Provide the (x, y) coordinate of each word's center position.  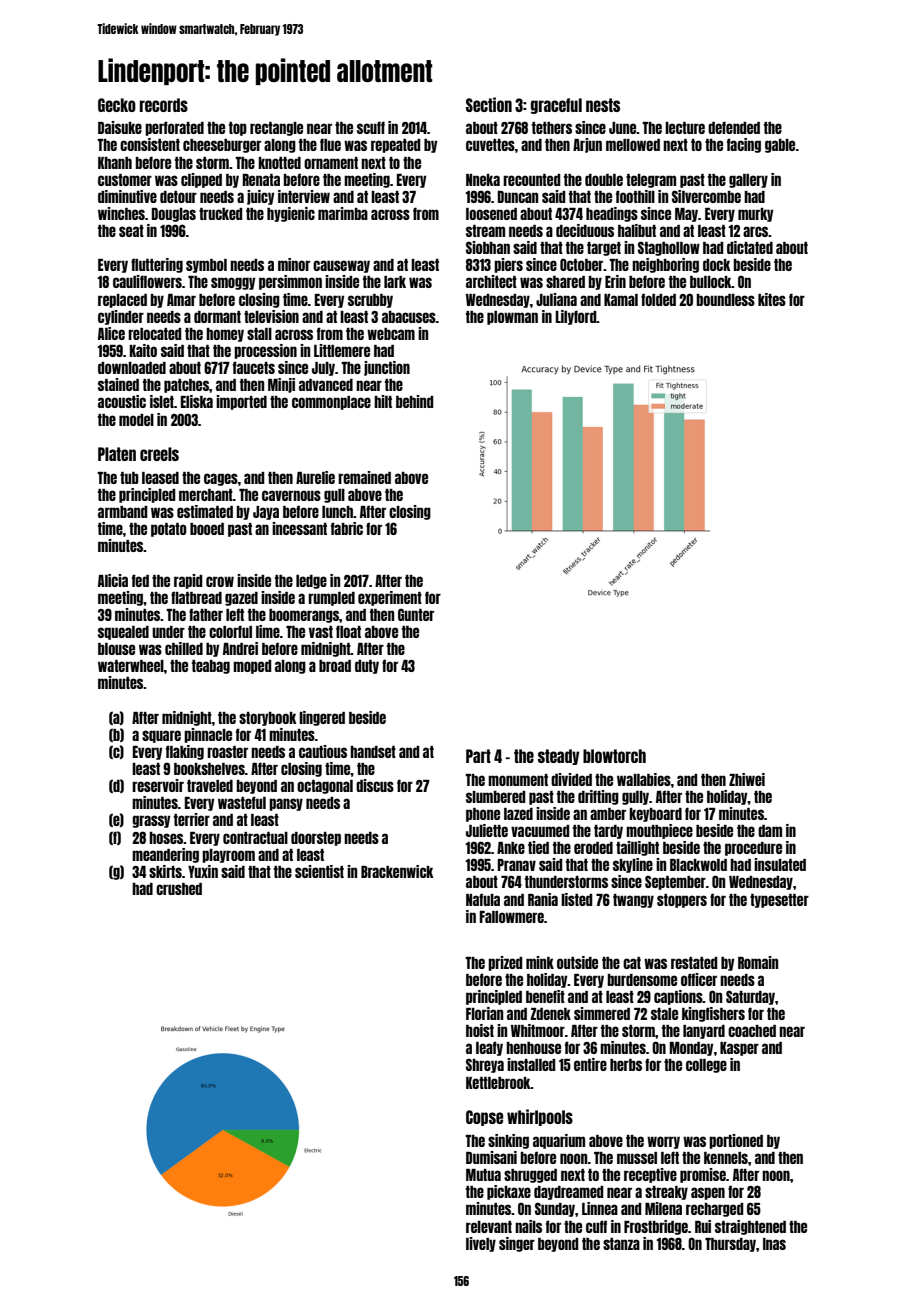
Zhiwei (747, 779)
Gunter (416, 614)
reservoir (158, 785)
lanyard (704, 1032)
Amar (181, 300)
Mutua (483, 1175)
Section (489, 104)
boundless (725, 300)
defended (734, 127)
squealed (123, 633)
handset (373, 752)
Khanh (115, 163)
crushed (179, 889)
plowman (512, 318)
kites (772, 299)
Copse (484, 1118)
